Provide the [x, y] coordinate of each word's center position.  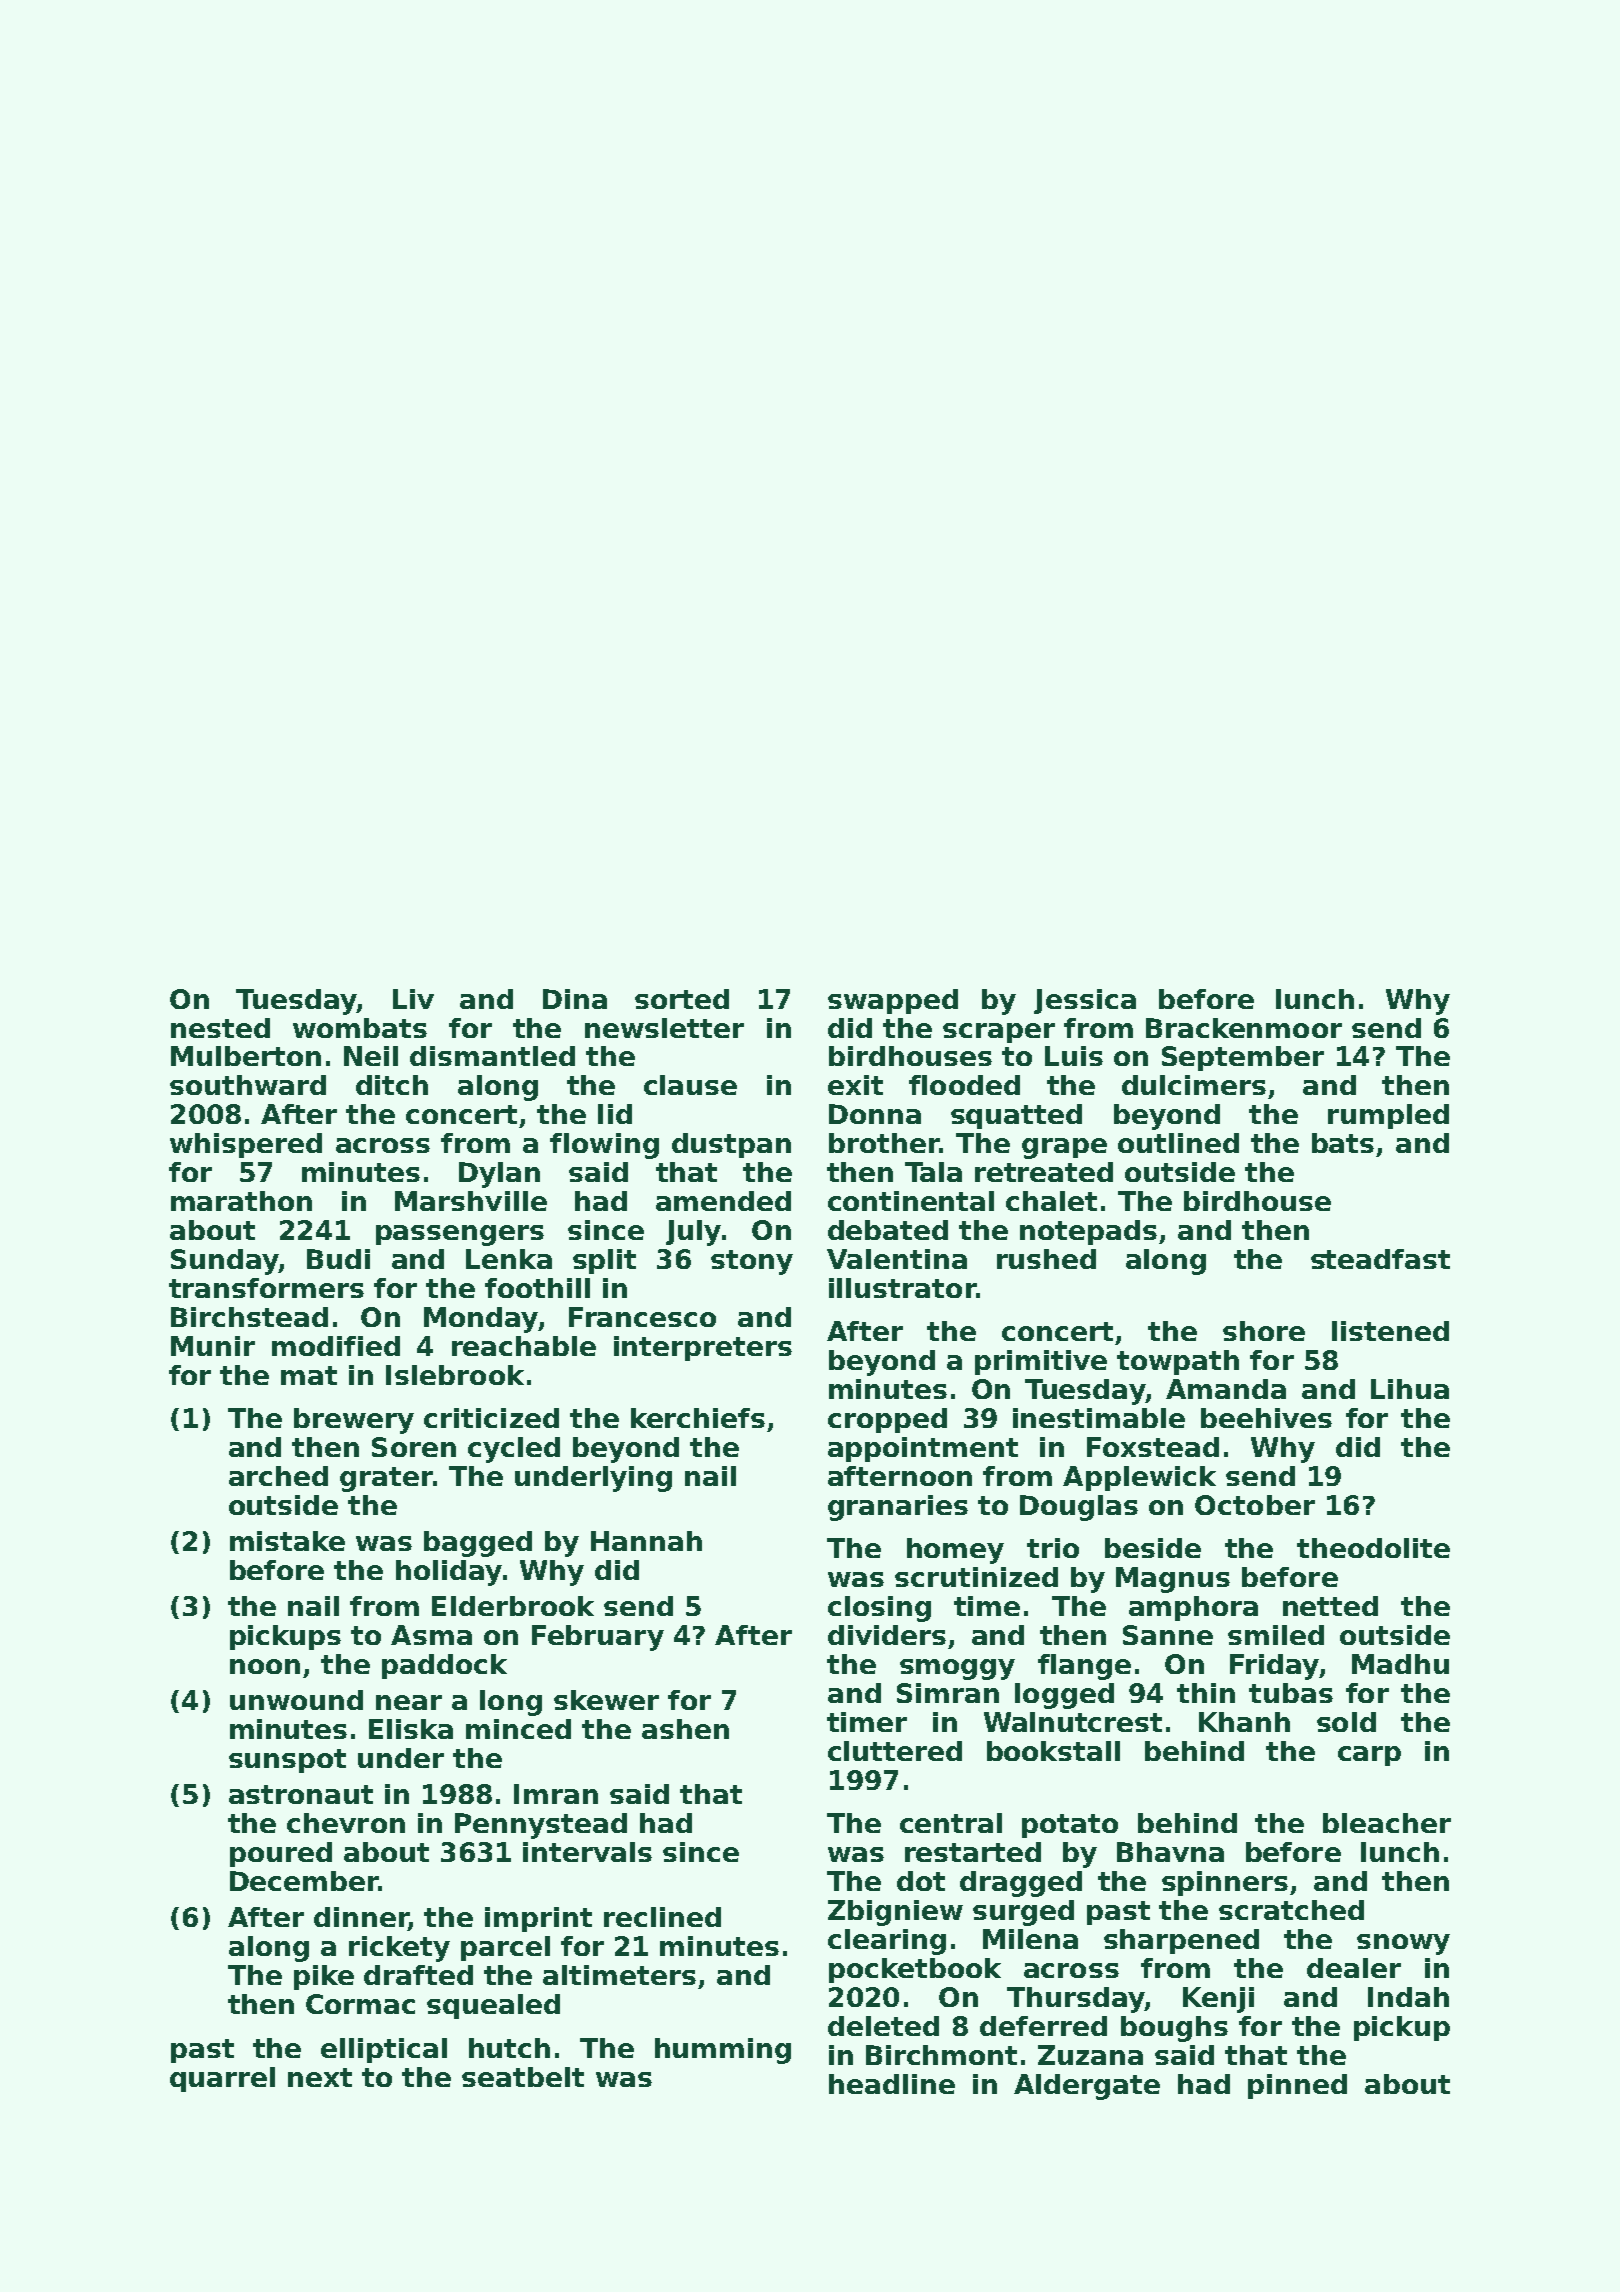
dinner [361, 1917]
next [320, 2077]
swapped [893, 1001]
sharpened [1181, 1941]
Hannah [646, 1541]
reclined [662, 1917]
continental [911, 1201]
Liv [413, 999]
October [1255, 1505]
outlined [1178, 1143]
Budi [338, 1259]
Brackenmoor [1244, 1028]
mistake [287, 1541]
